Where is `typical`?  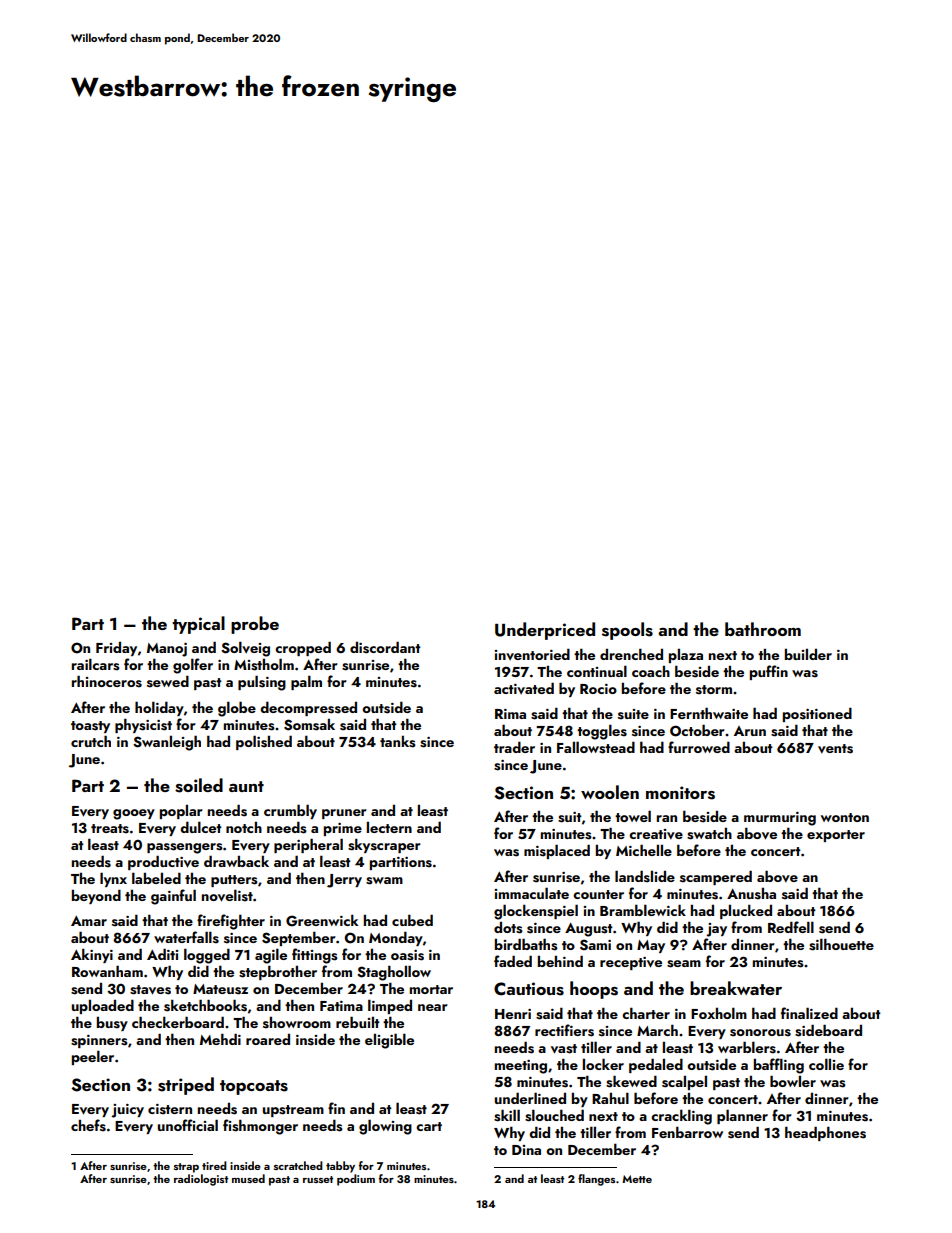 typical is located at coordinates (198, 625).
